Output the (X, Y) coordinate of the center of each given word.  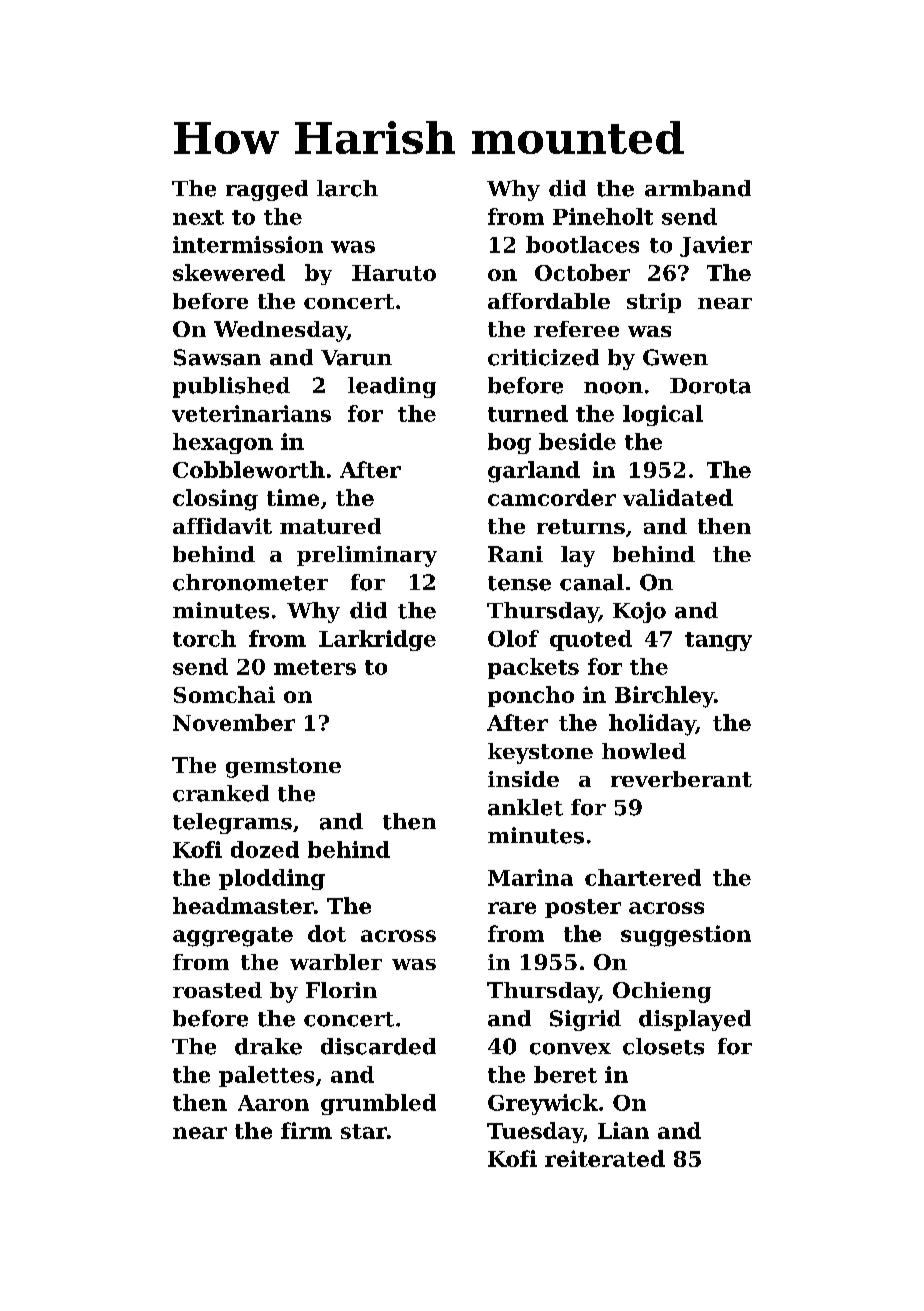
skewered (229, 272)
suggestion (686, 936)
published (231, 387)
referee (576, 329)
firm (306, 1130)
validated (678, 497)
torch (204, 638)
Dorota (710, 386)
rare (512, 908)
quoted (591, 640)
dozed (265, 849)
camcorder (552, 497)
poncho (531, 696)
